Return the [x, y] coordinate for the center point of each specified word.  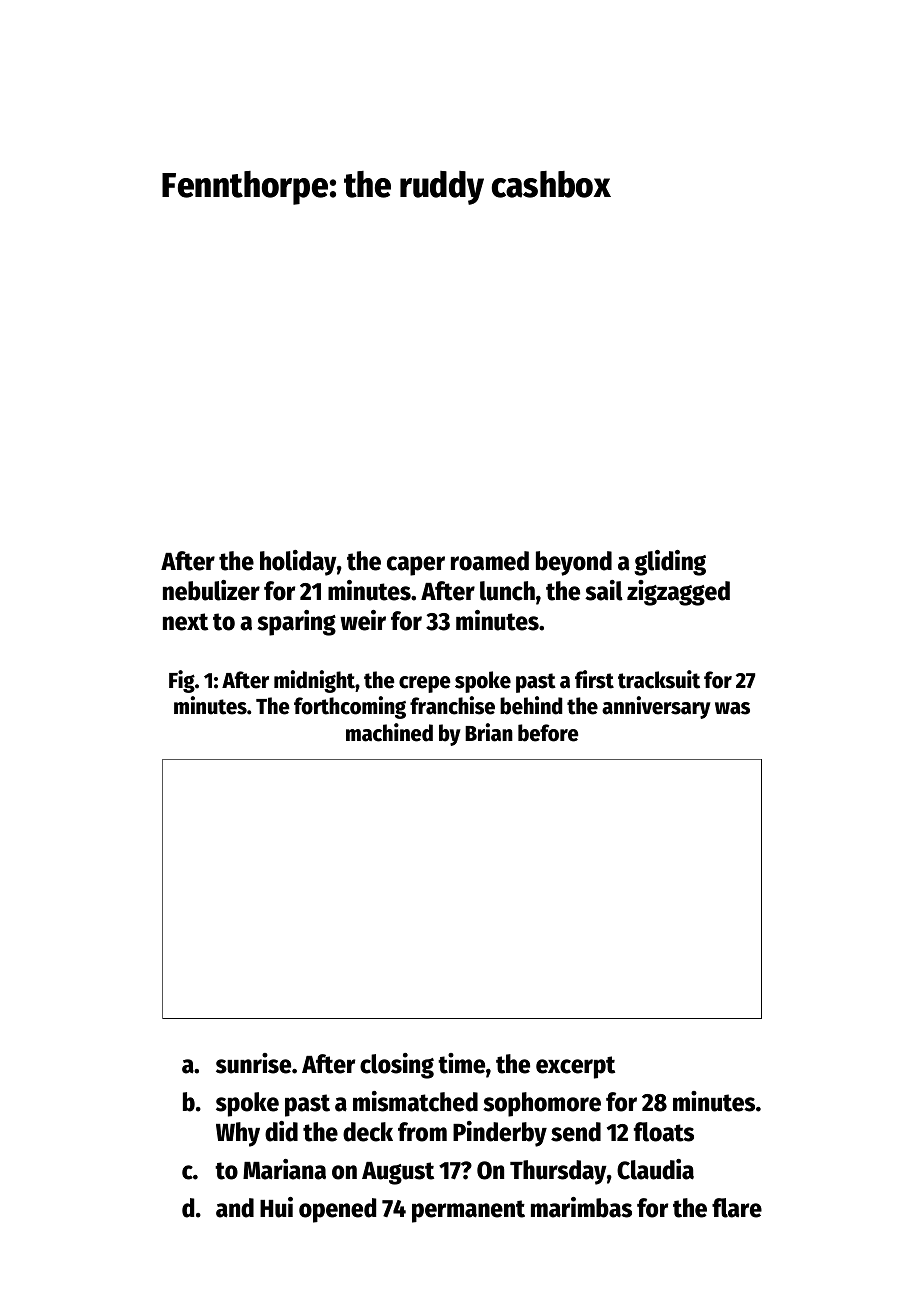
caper [416, 566]
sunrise [253, 1063]
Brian [489, 732]
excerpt [575, 1067]
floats [664, 1132]
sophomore [542, 1104]
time [461, 1063]
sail [604, 590]
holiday [298, 563]
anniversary [656, 707]
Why [238, 1134]
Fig [182, 681]
